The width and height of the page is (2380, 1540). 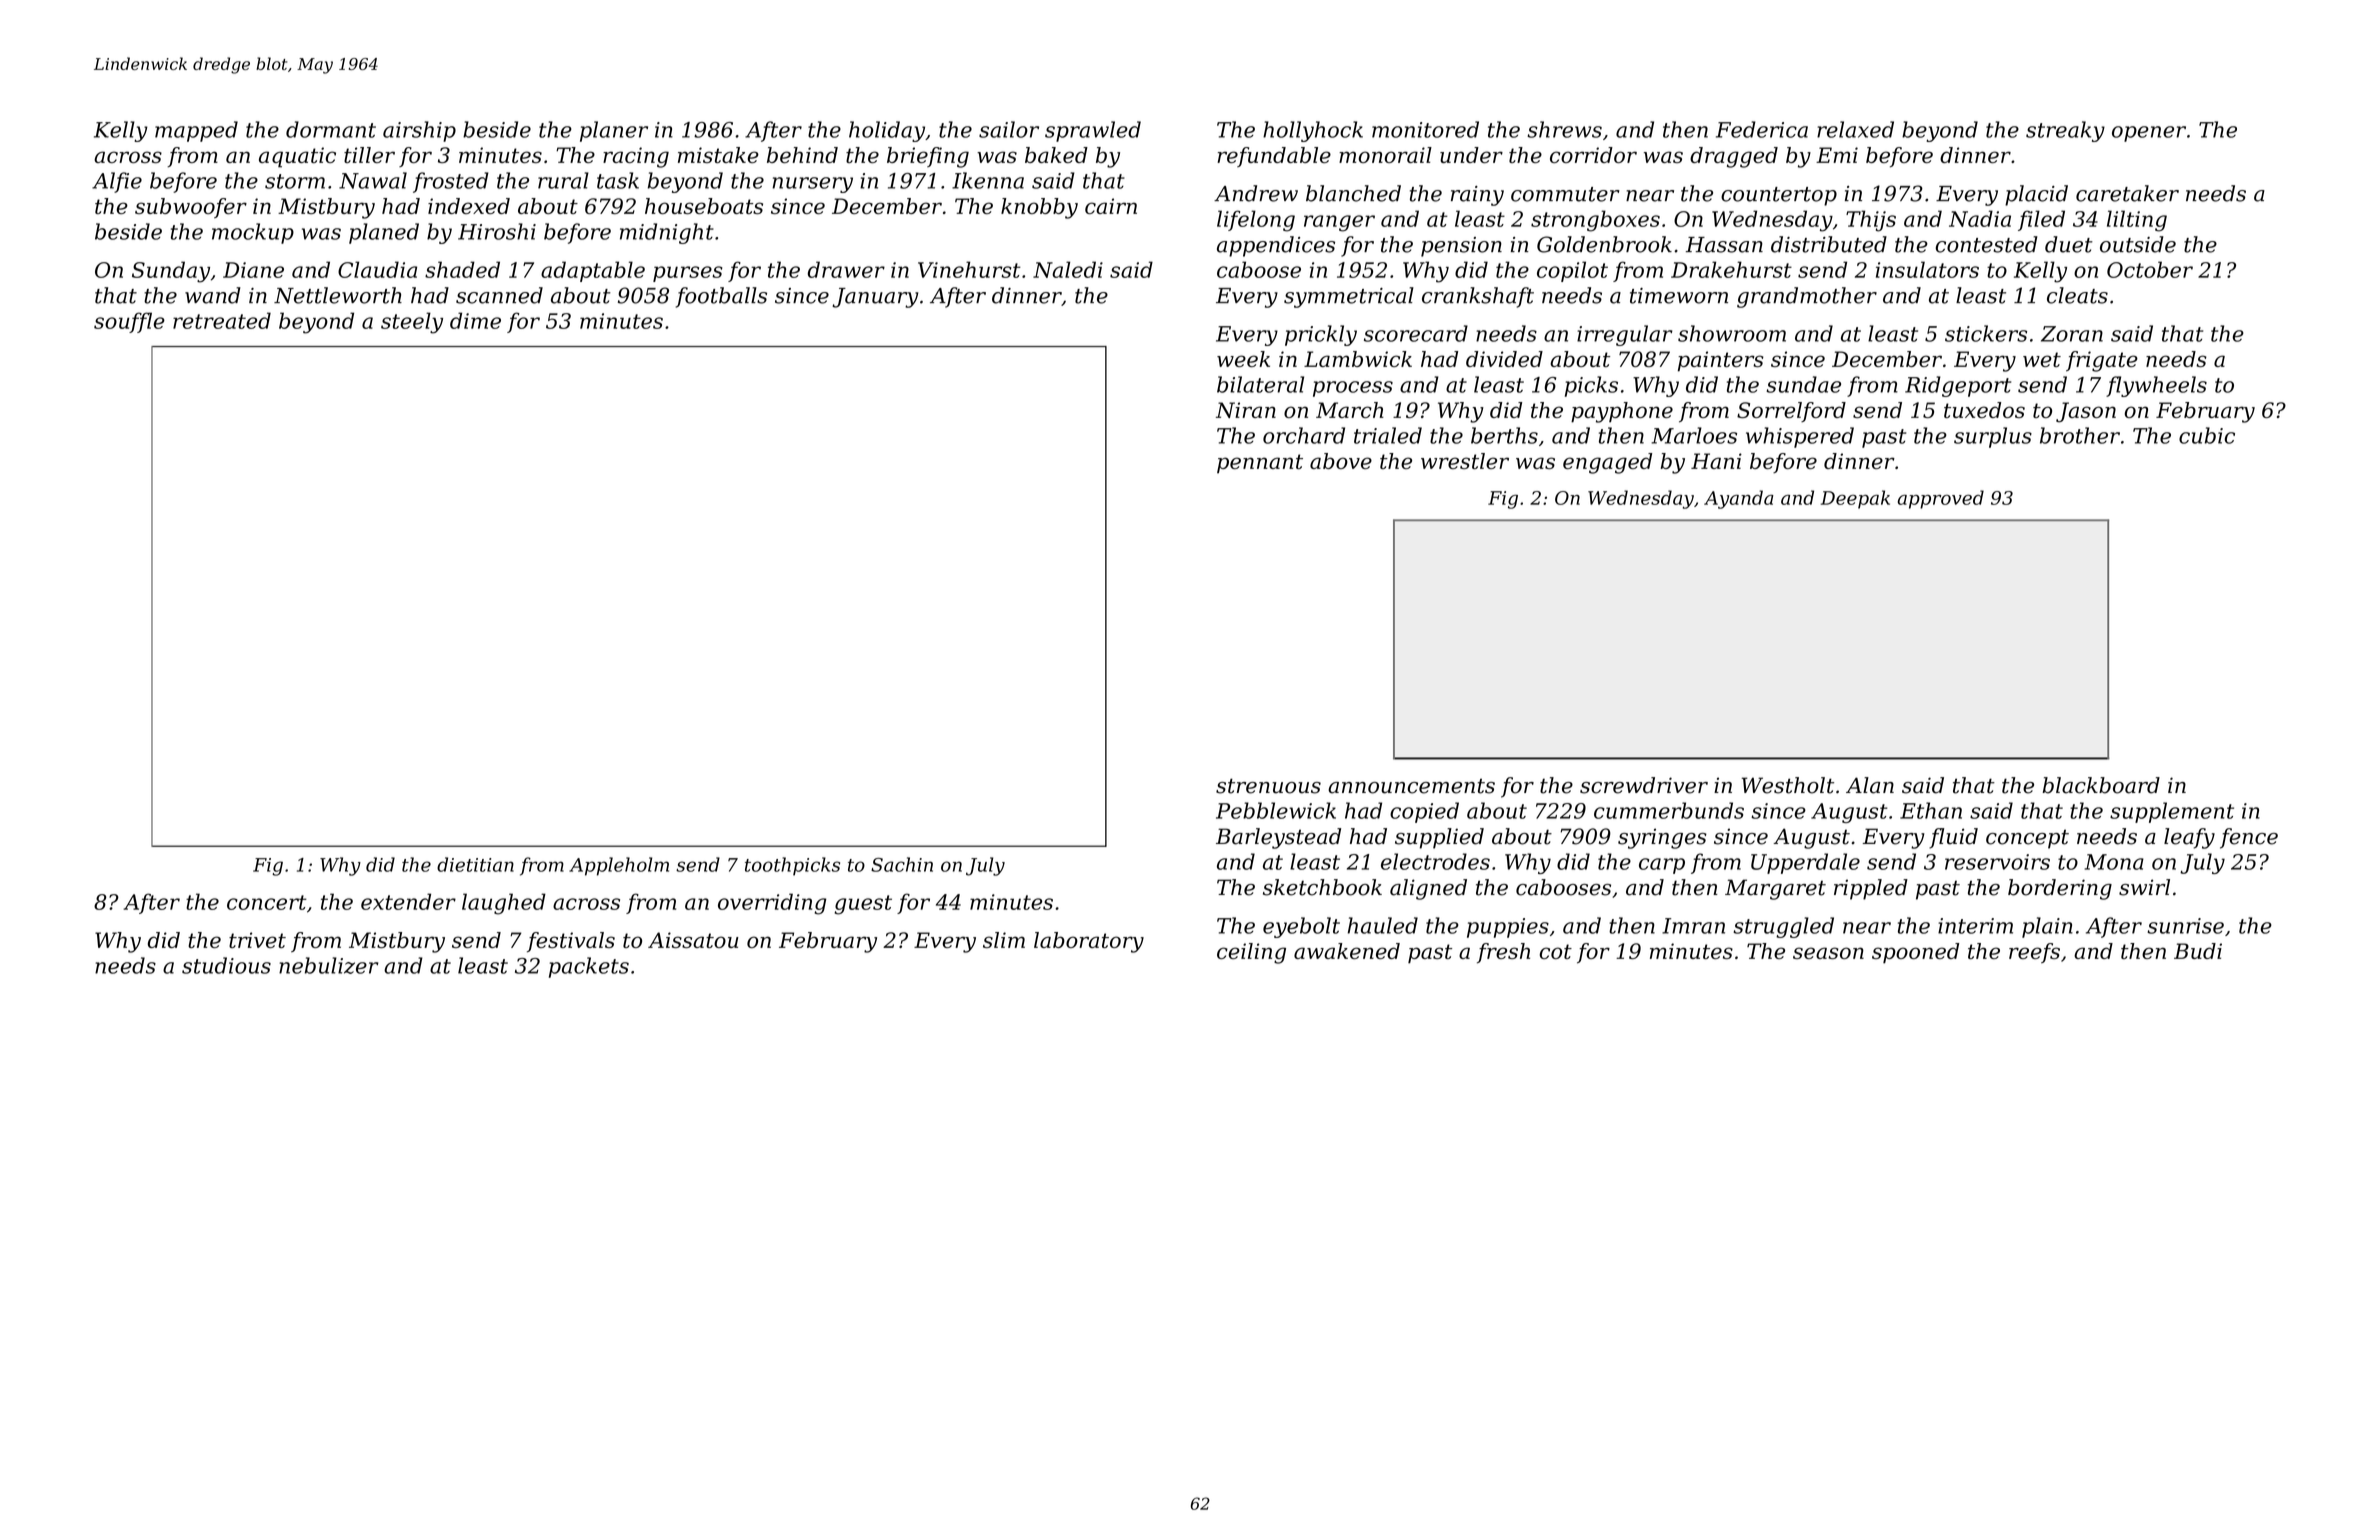 What do you see at coordinates (2207, 435) in the page?
I see `cubic` at bounding box center [2207, 435].
